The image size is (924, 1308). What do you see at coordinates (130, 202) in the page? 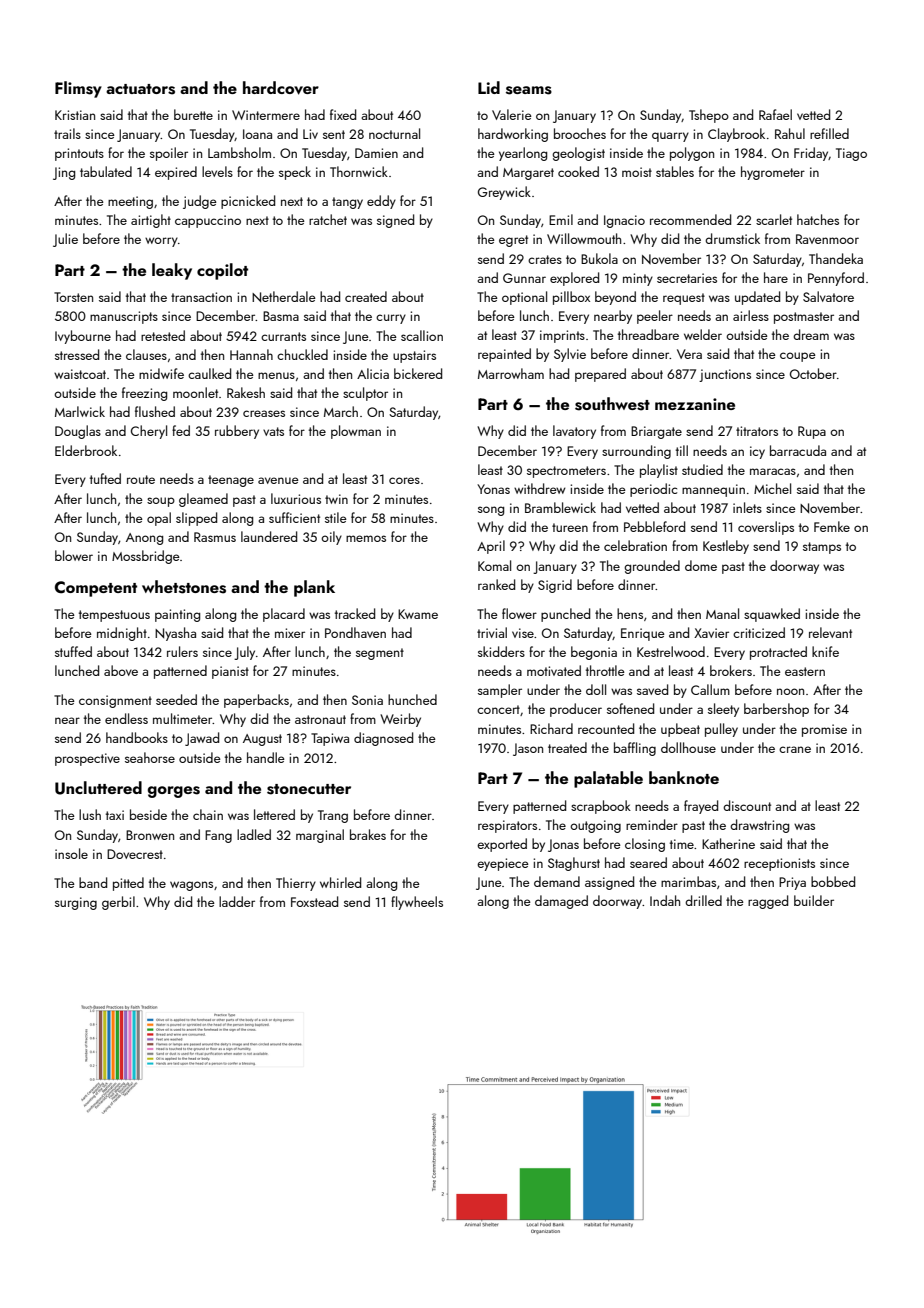
I see `meeting` at bounding box center [130, 202].
